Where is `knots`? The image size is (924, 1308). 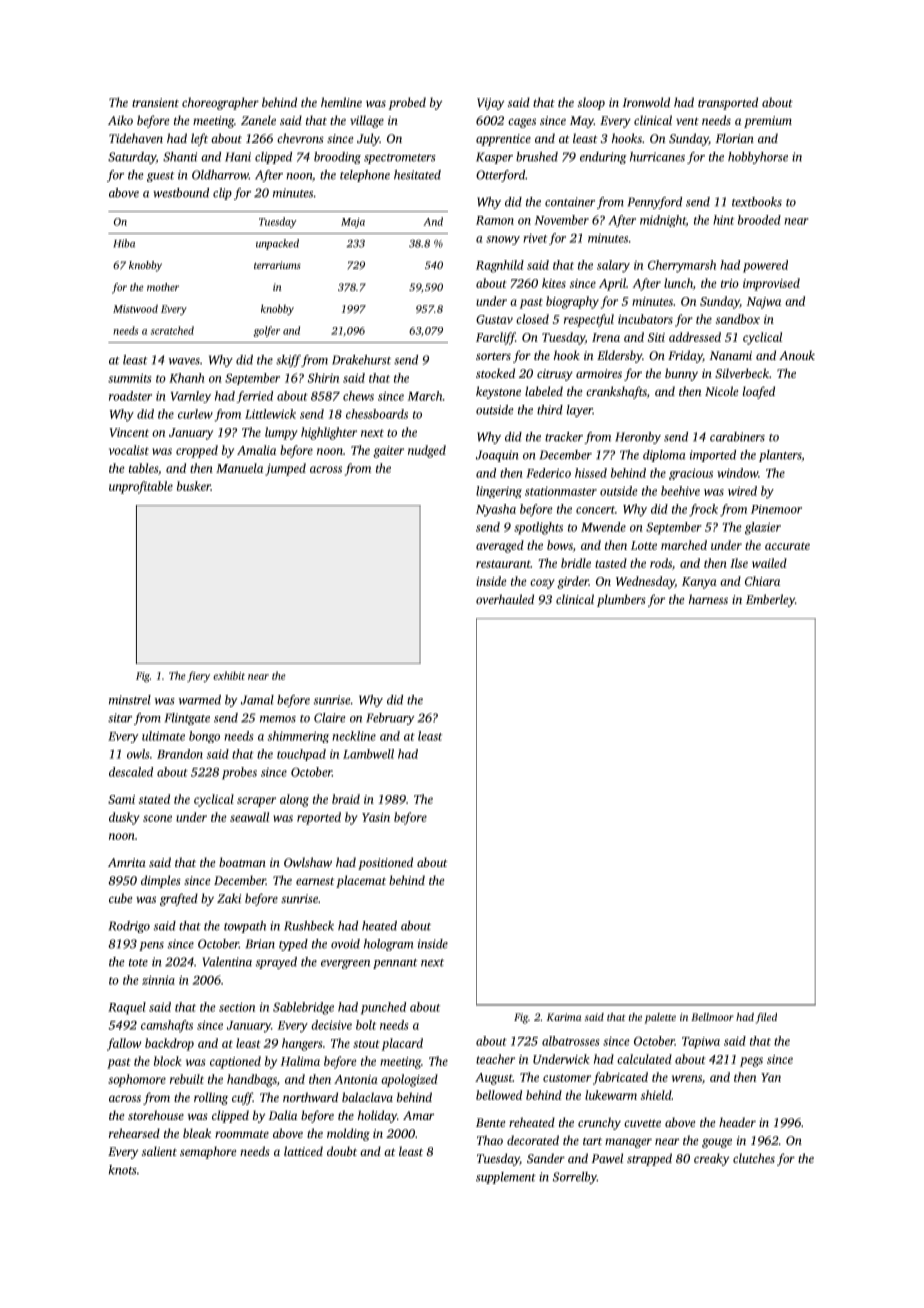 knots is located at coordinates (123, 1170).
